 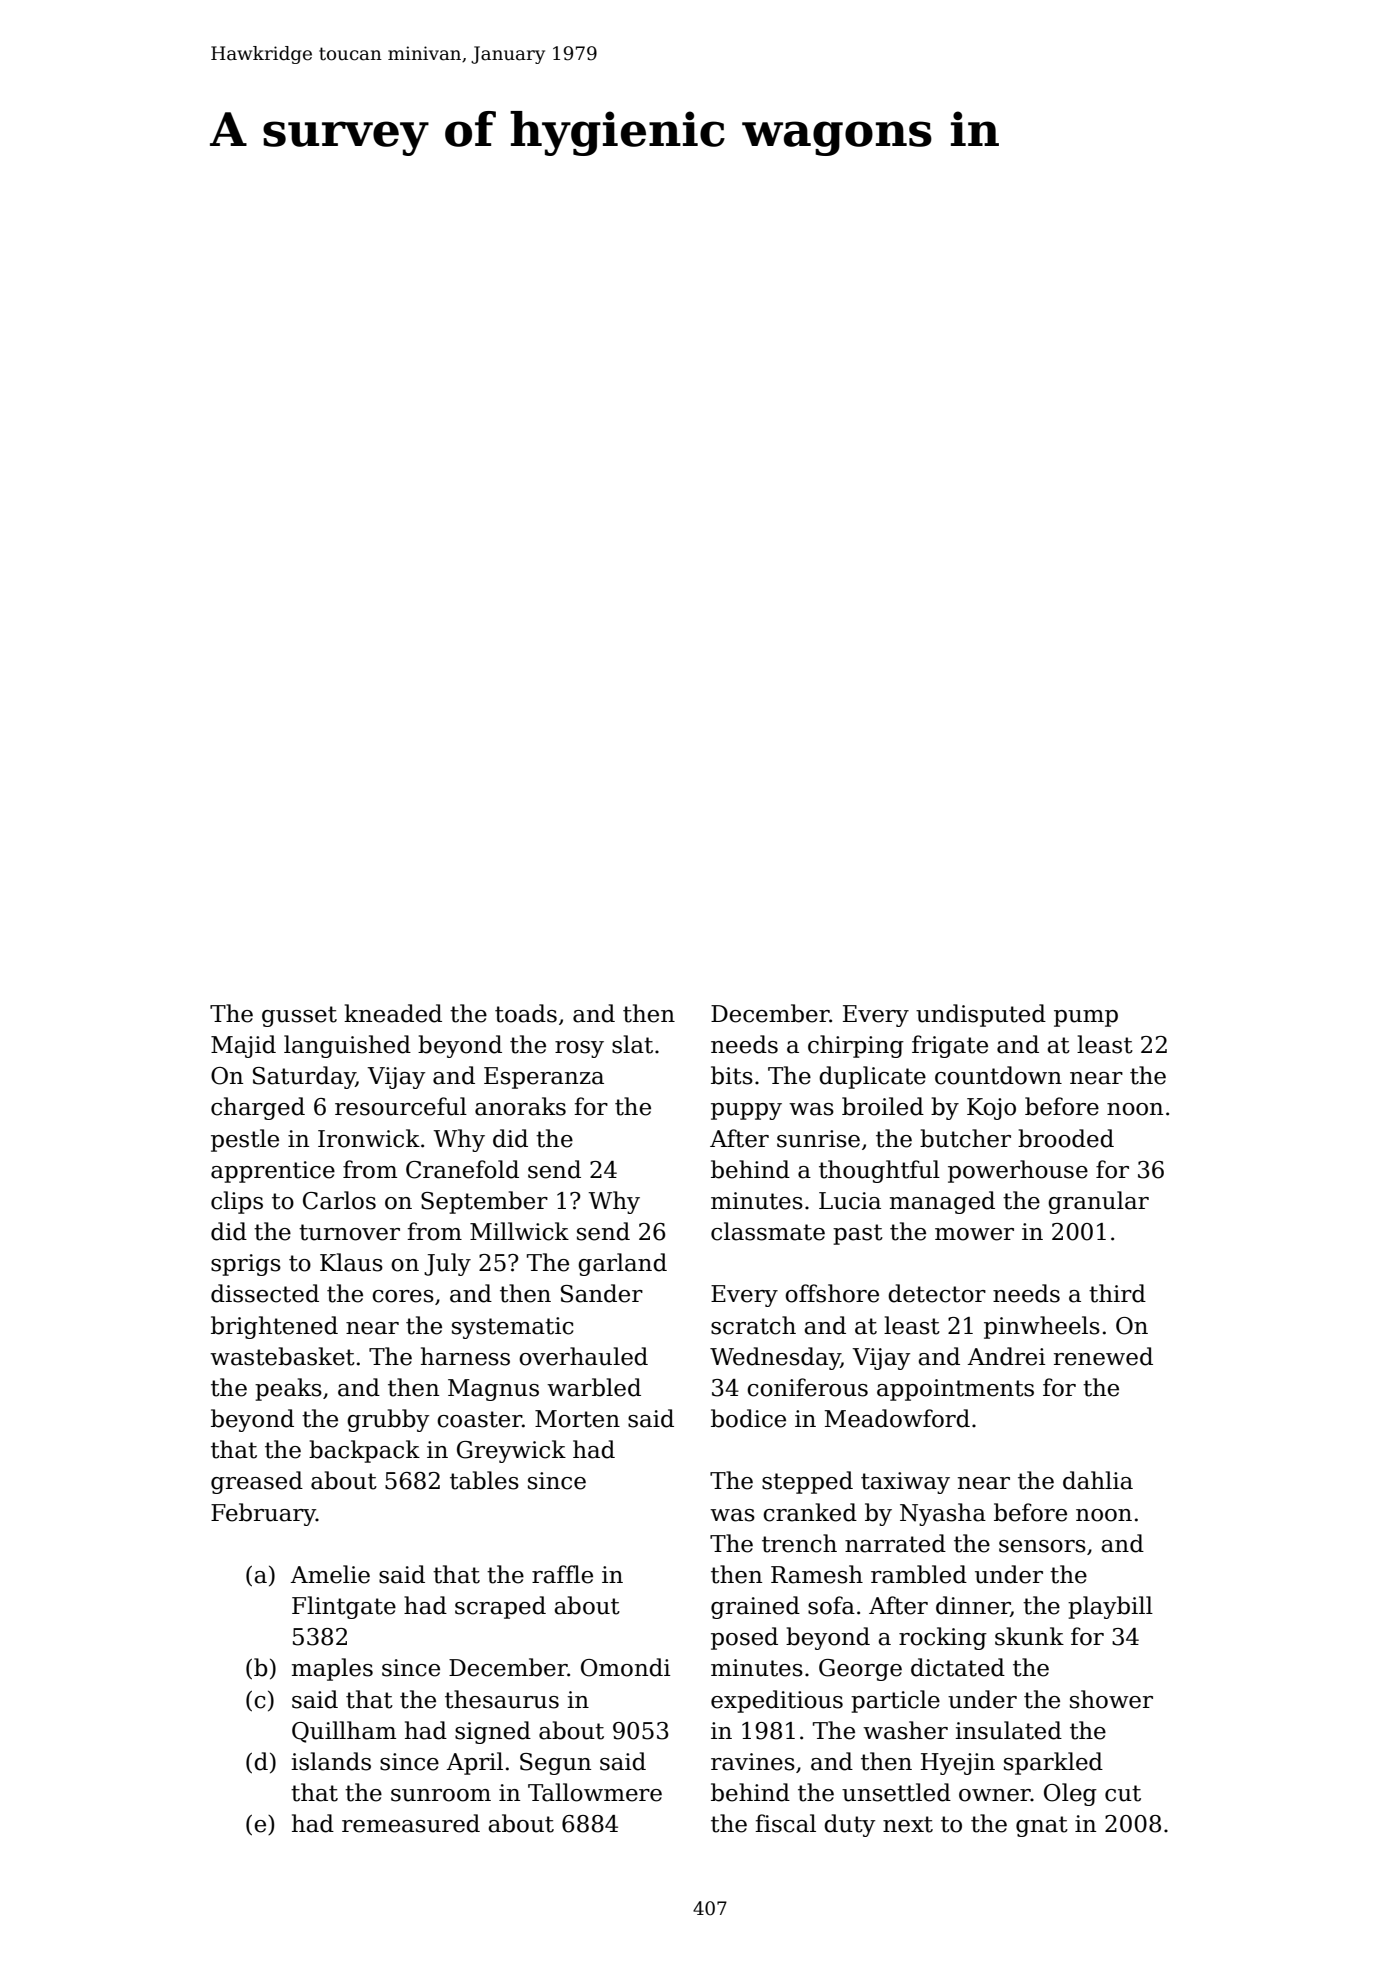 I want to click on classmate, so click(x=768, y=1231).
